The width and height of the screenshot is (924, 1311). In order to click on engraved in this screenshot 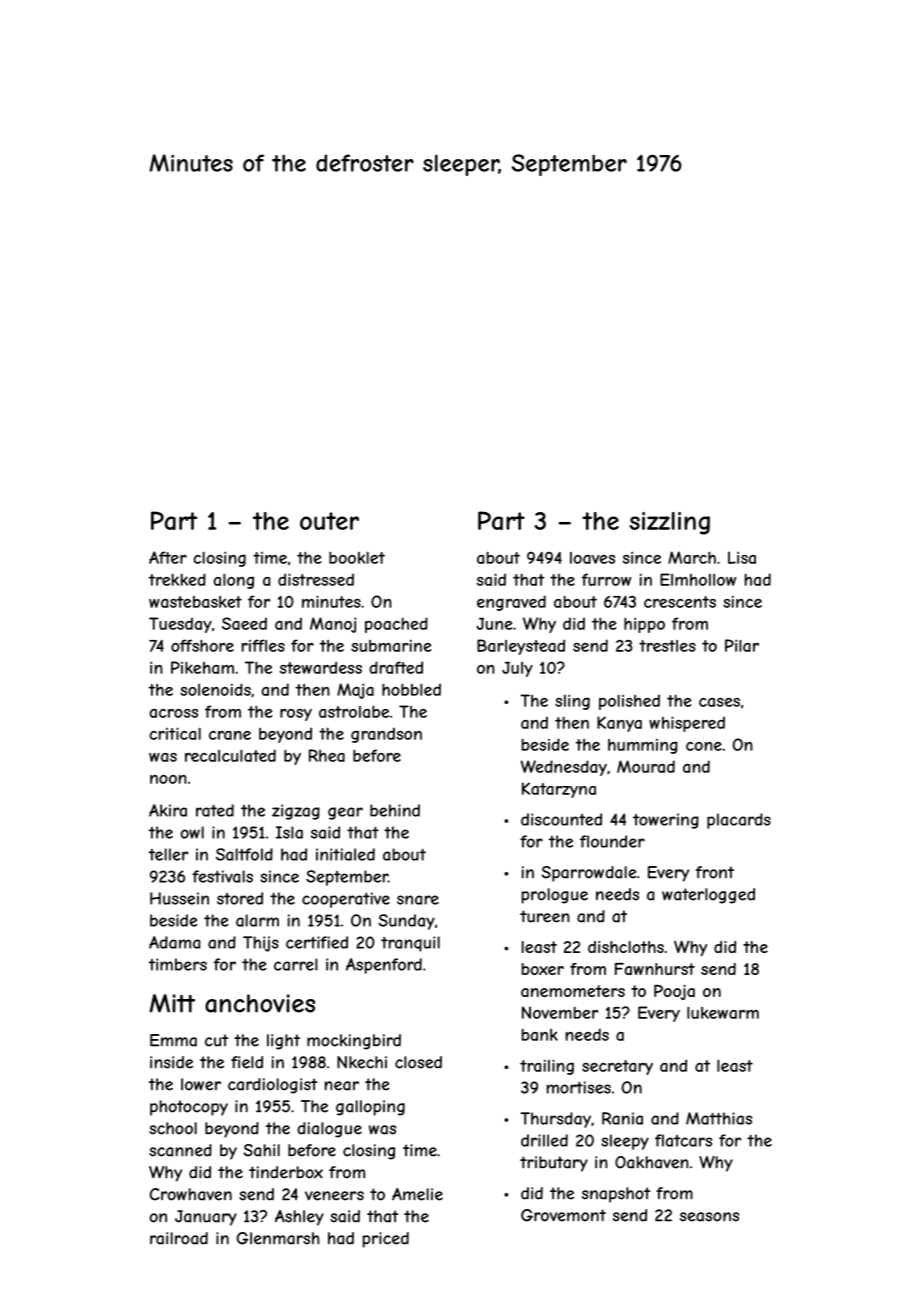, I will do `click(511, 603)`.
